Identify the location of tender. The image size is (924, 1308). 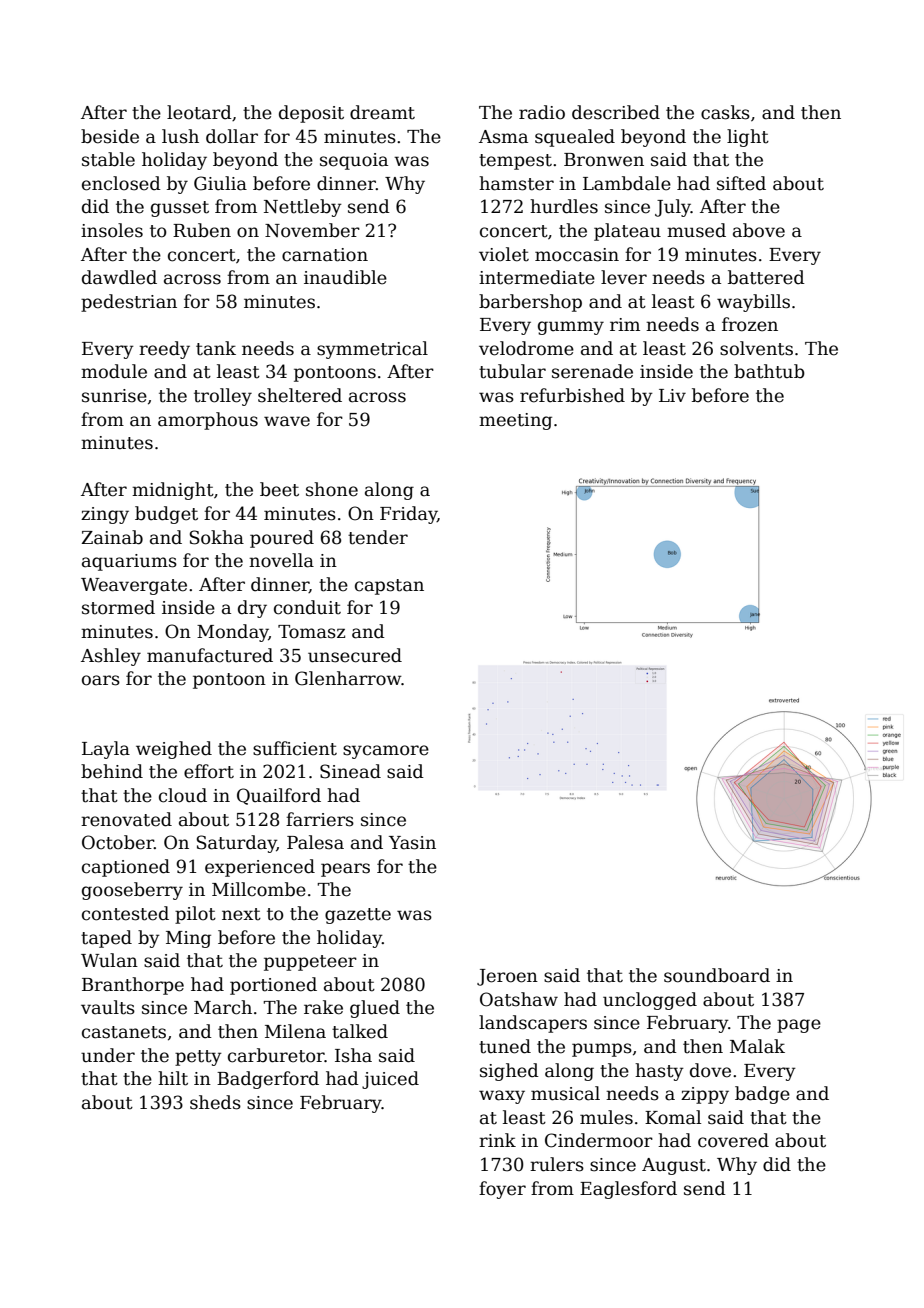
(378, 537).
